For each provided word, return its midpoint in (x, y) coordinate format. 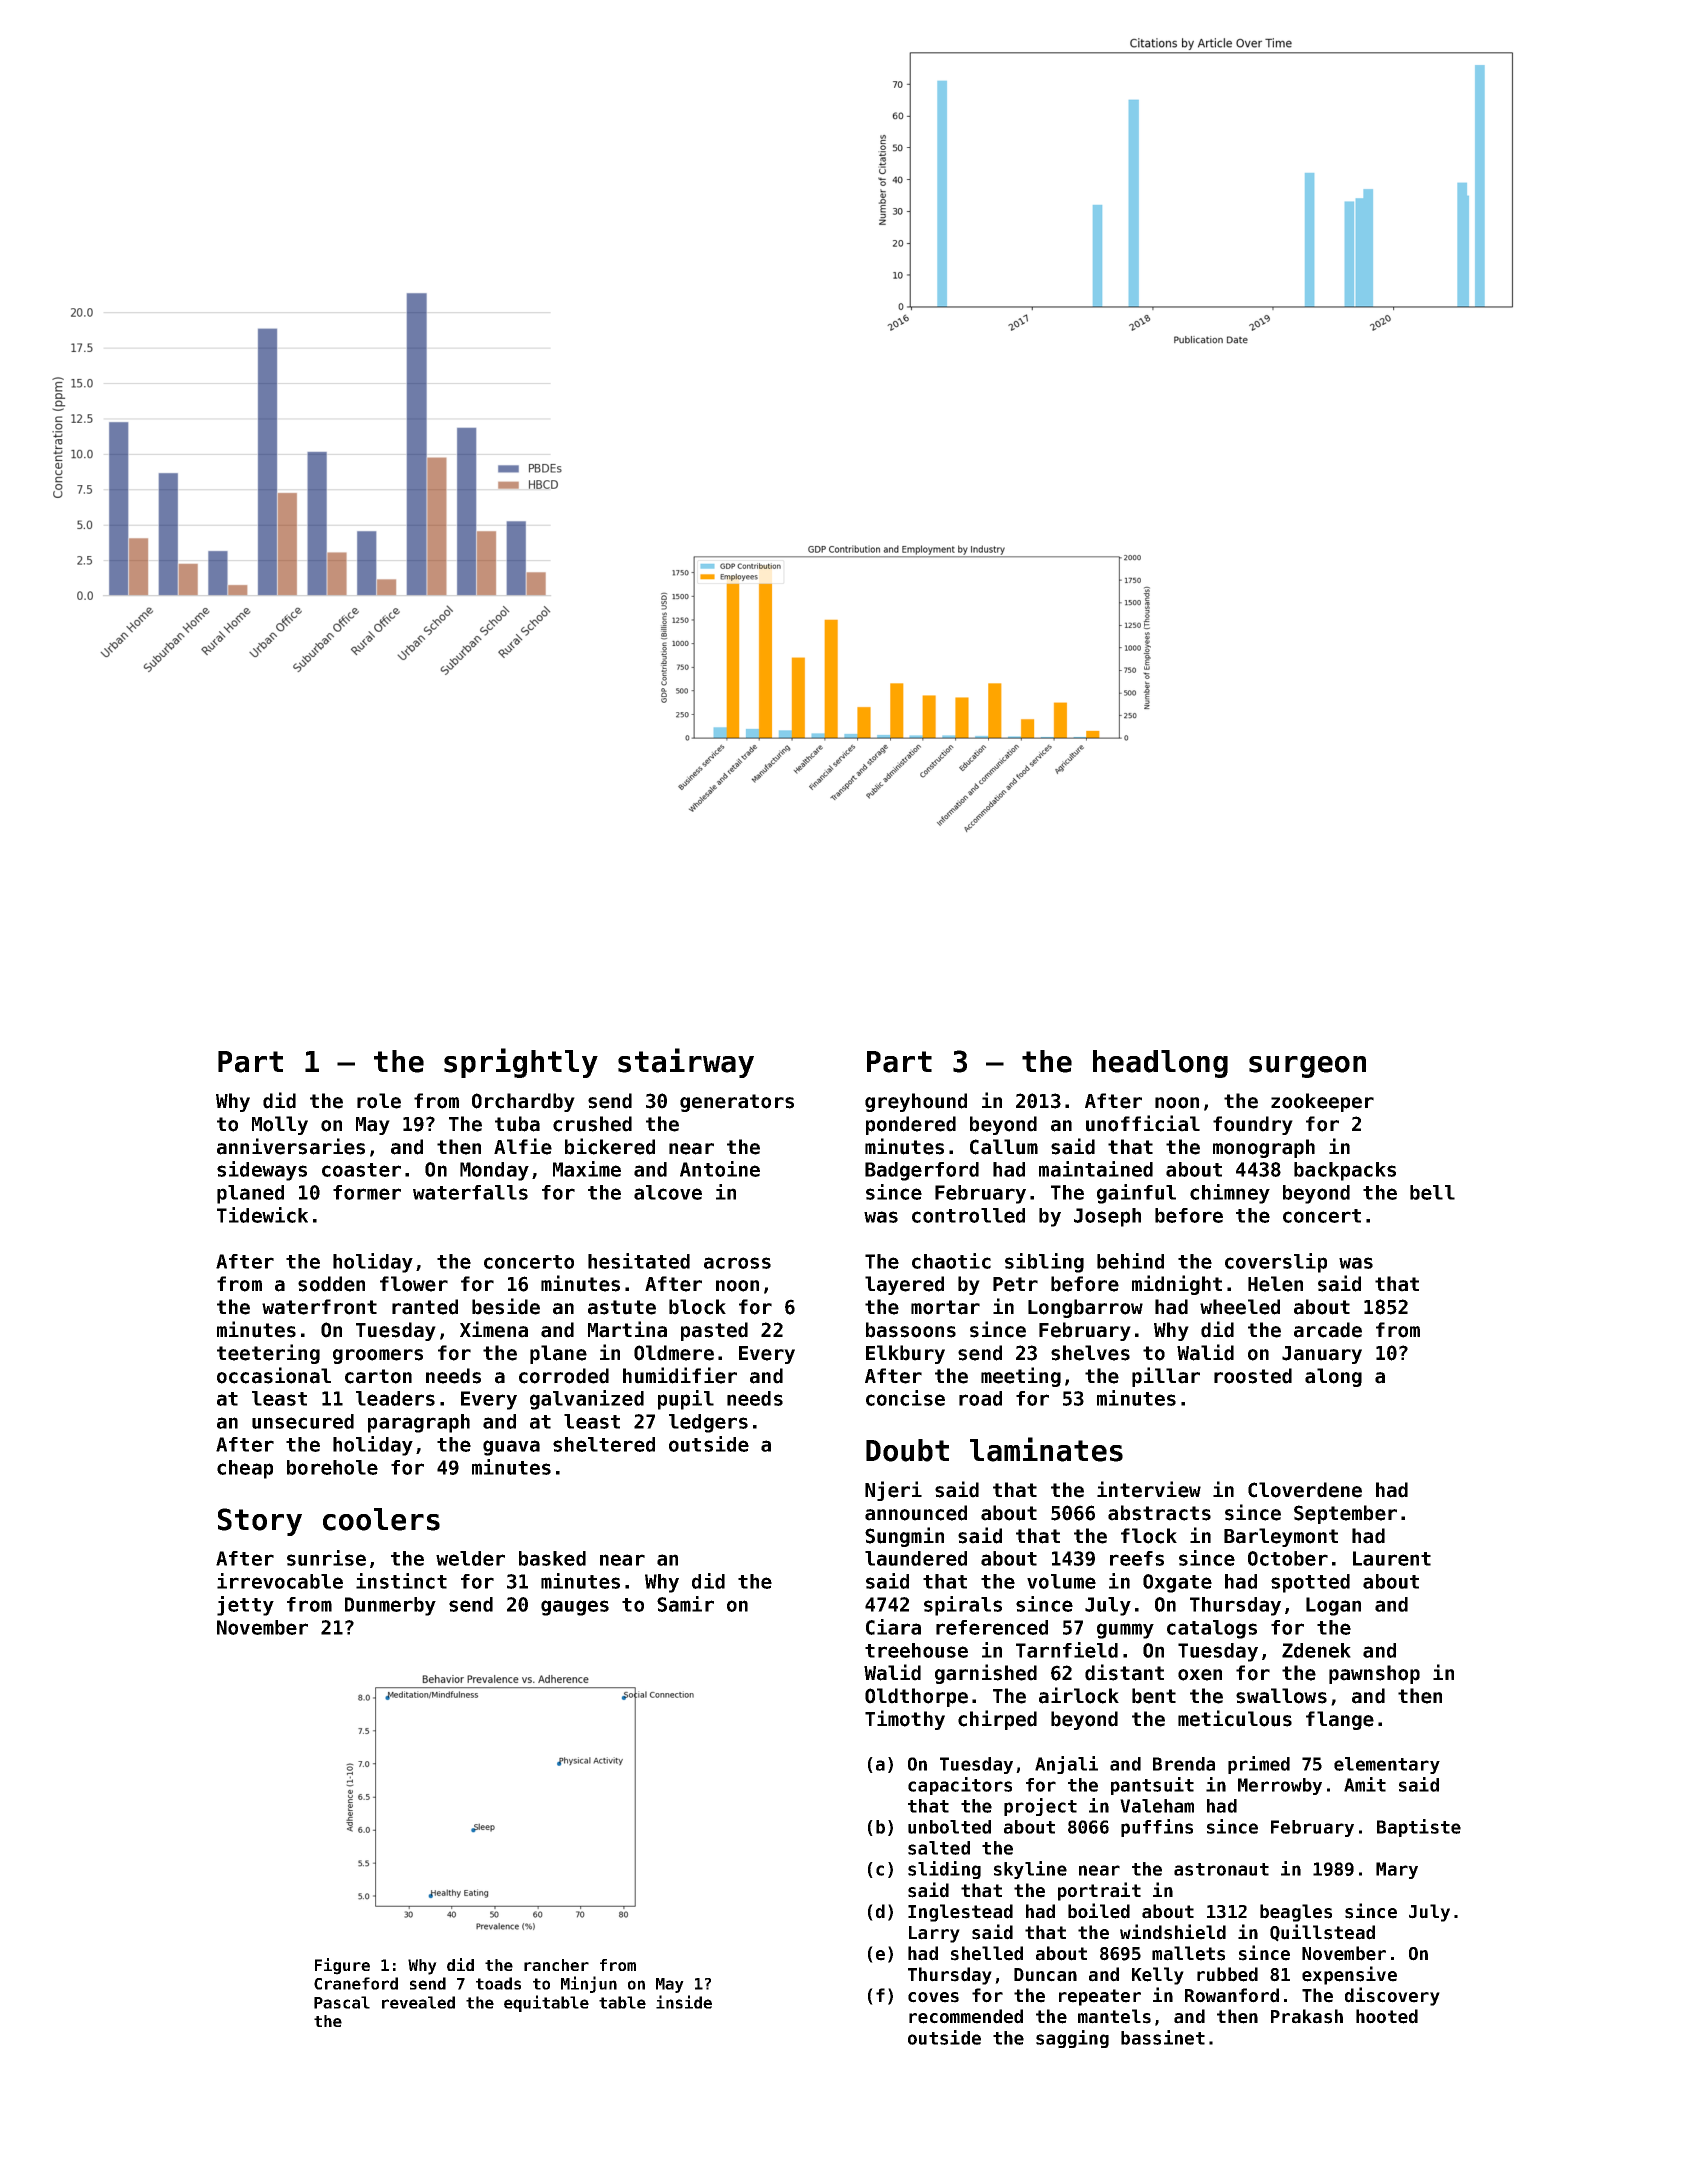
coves (933, 1997)
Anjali (1066, 1765)
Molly (280, 1125)
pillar (1166, 1377)
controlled (968, 1215)
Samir (685, 1604)
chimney (1230, 1194)
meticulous (1235, 1718)
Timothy (905, 1720)
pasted (714, 1331)
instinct (401, 1581)
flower (414, 1284)
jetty (245, 1606)
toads (498, 1983)
